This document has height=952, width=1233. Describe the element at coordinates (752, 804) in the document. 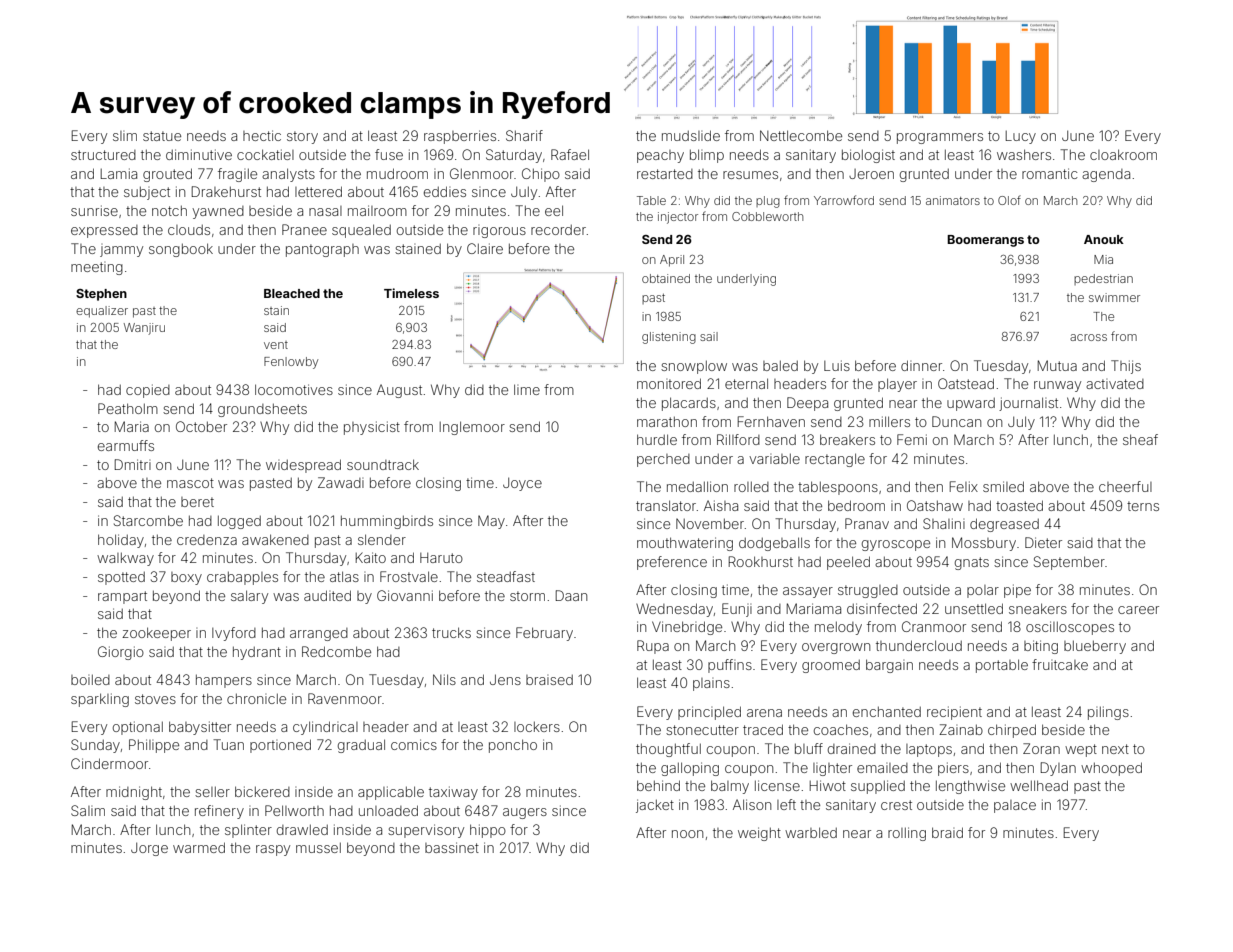

I see `Alison` at that location.
